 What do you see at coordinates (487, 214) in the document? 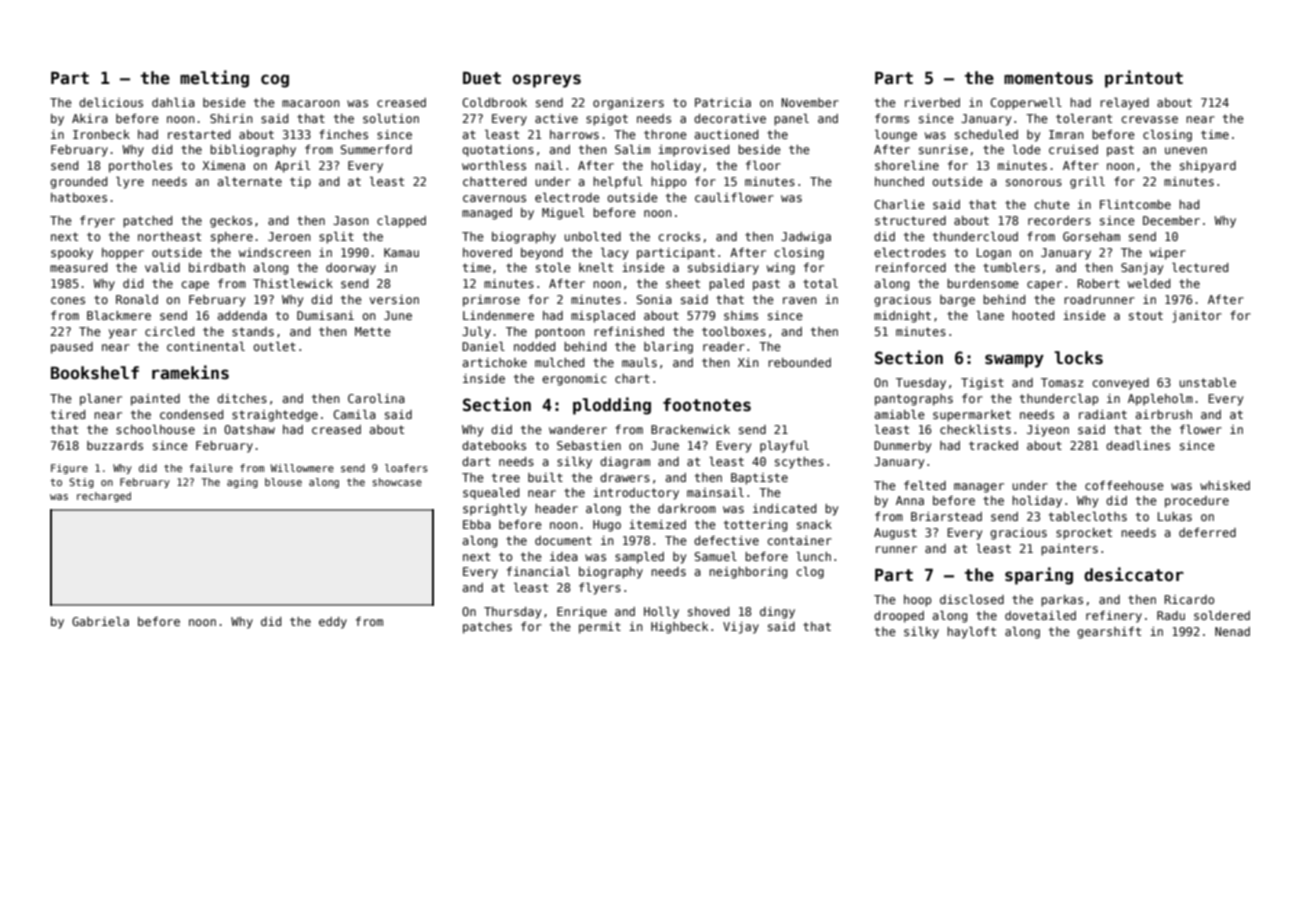
I see `managed` at bounding box center [487, 214].
